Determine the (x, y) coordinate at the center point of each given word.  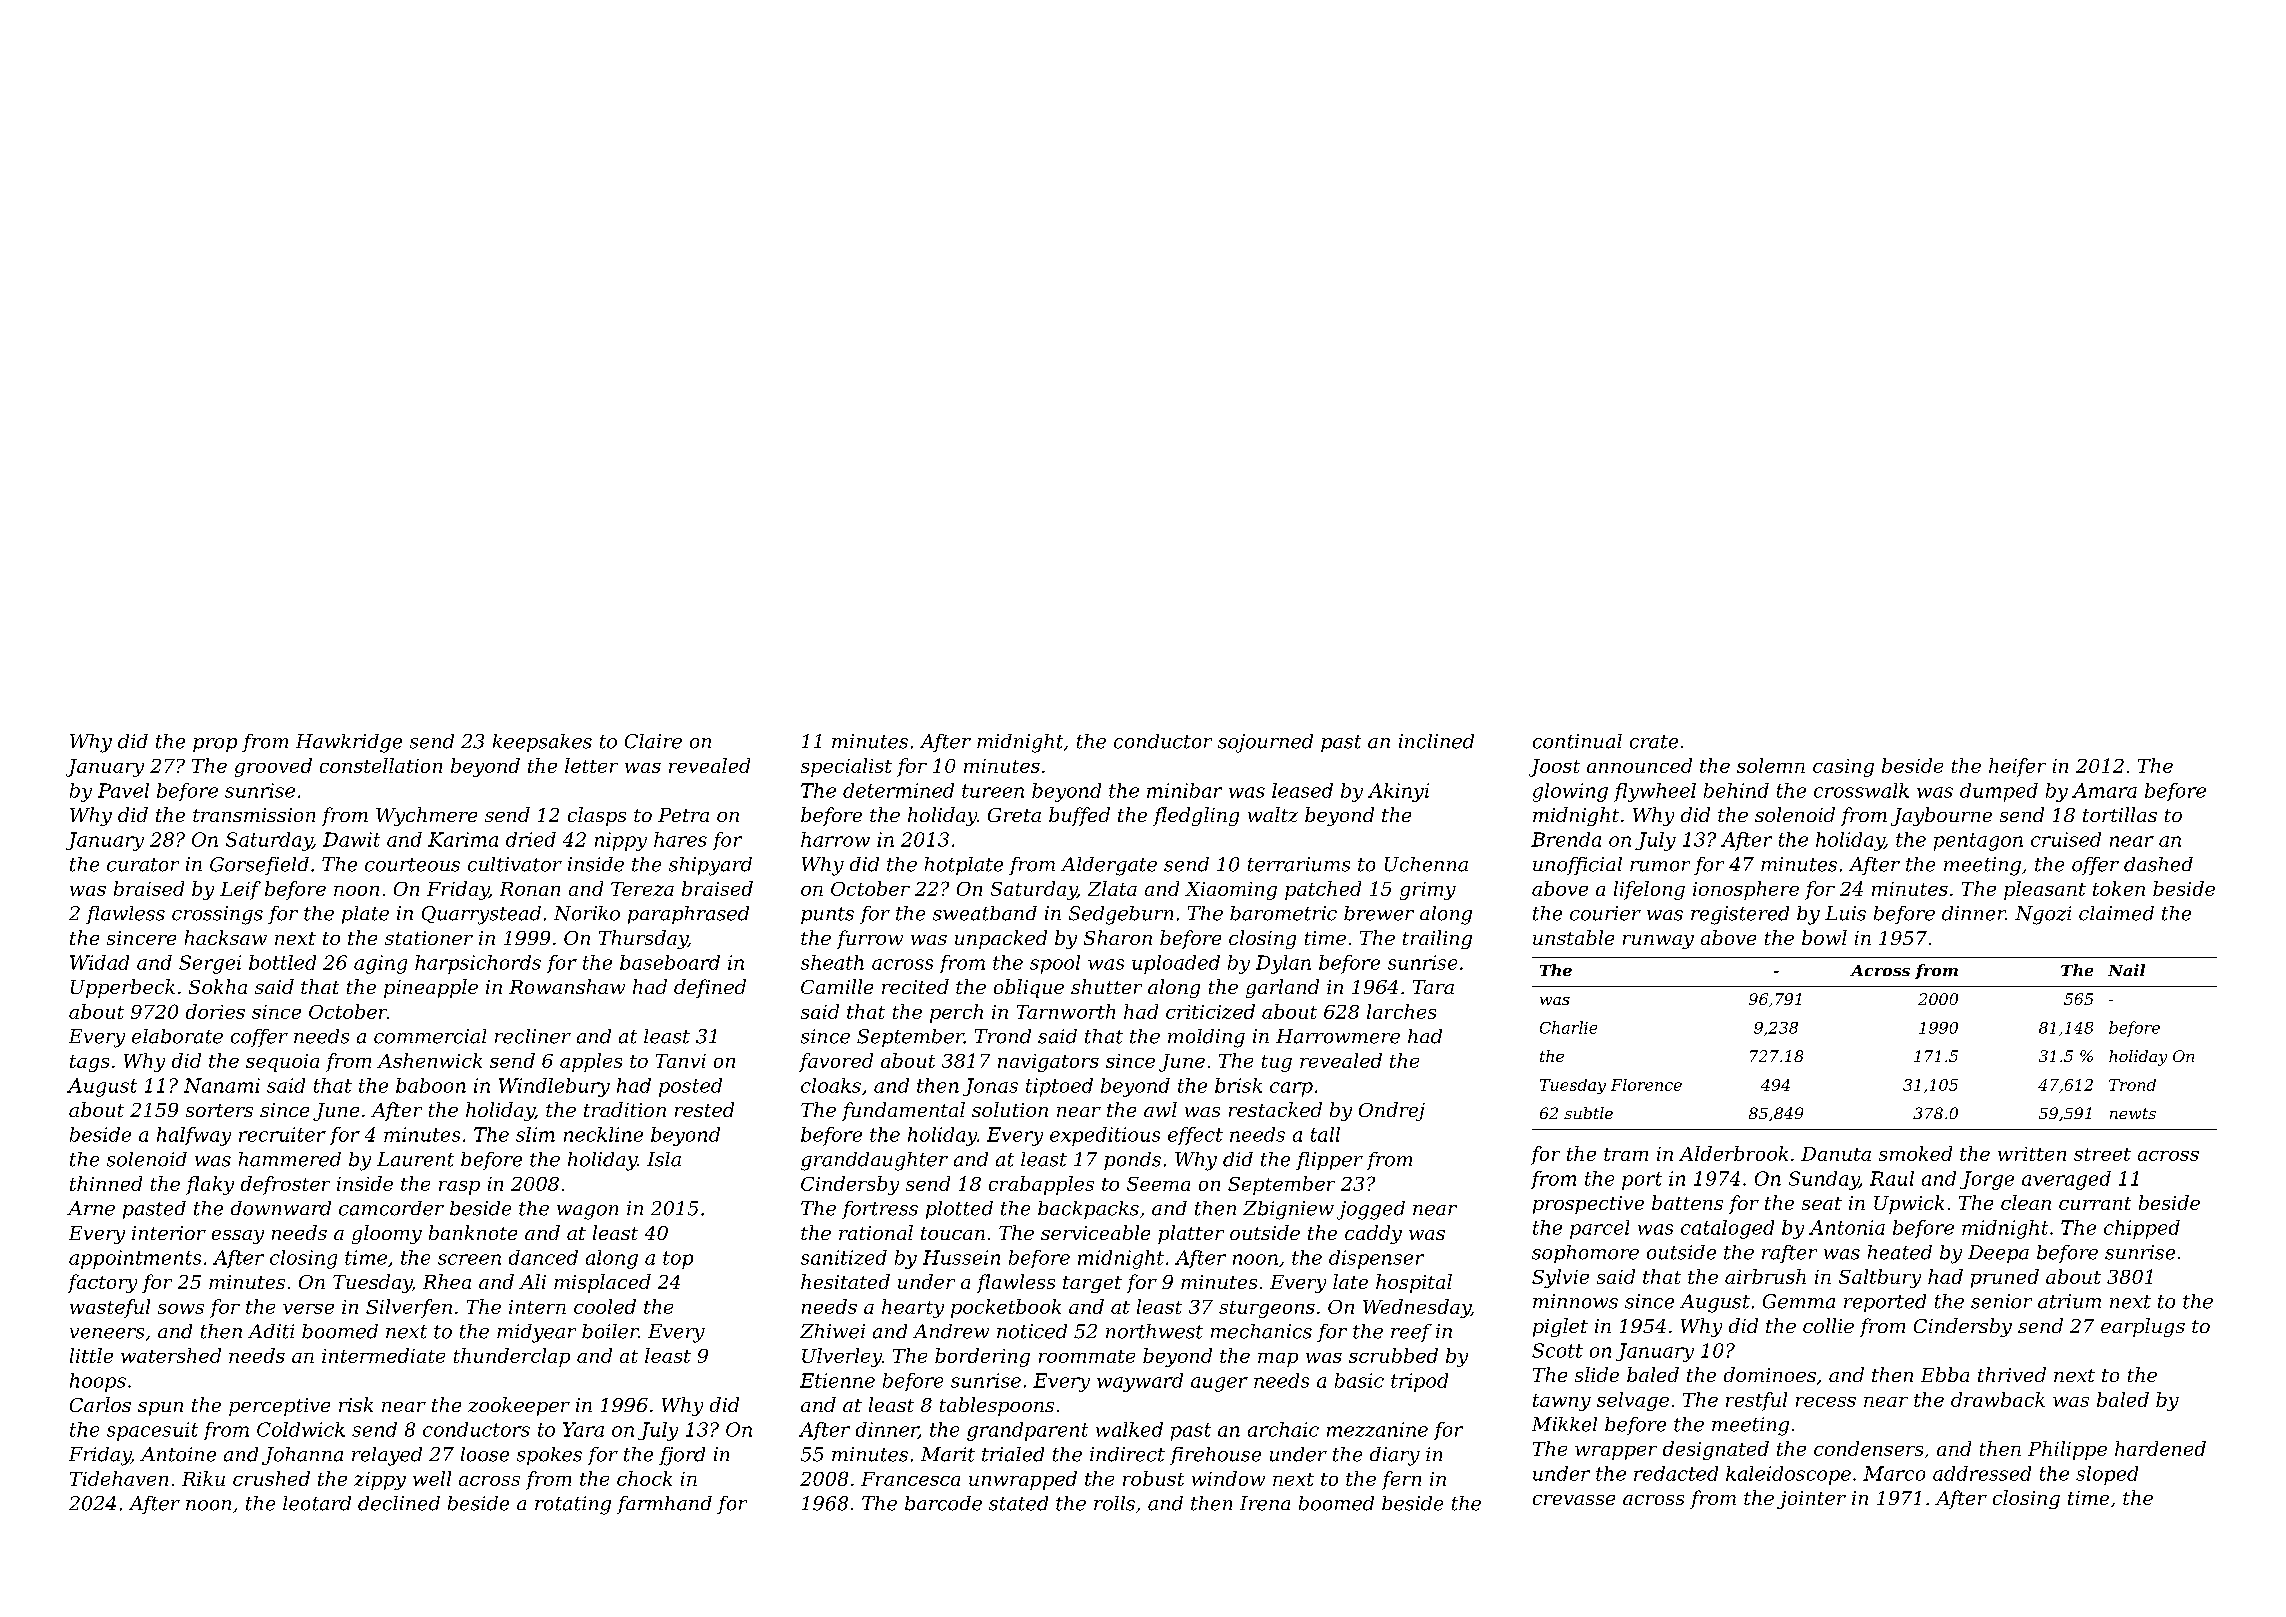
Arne (91, 1208)
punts (827, 915)
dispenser (1376, 1259)
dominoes (1770, 1374)
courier (1605, 913)
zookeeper (519, 1406)
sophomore (1585, 1254)
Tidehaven (119, 1478)
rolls (1114, 1503)
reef (1411, 1333)
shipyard (710, 866)
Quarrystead (481, 915)
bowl (1824, 937)
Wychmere (426, 816)
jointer (1811, 1500)
